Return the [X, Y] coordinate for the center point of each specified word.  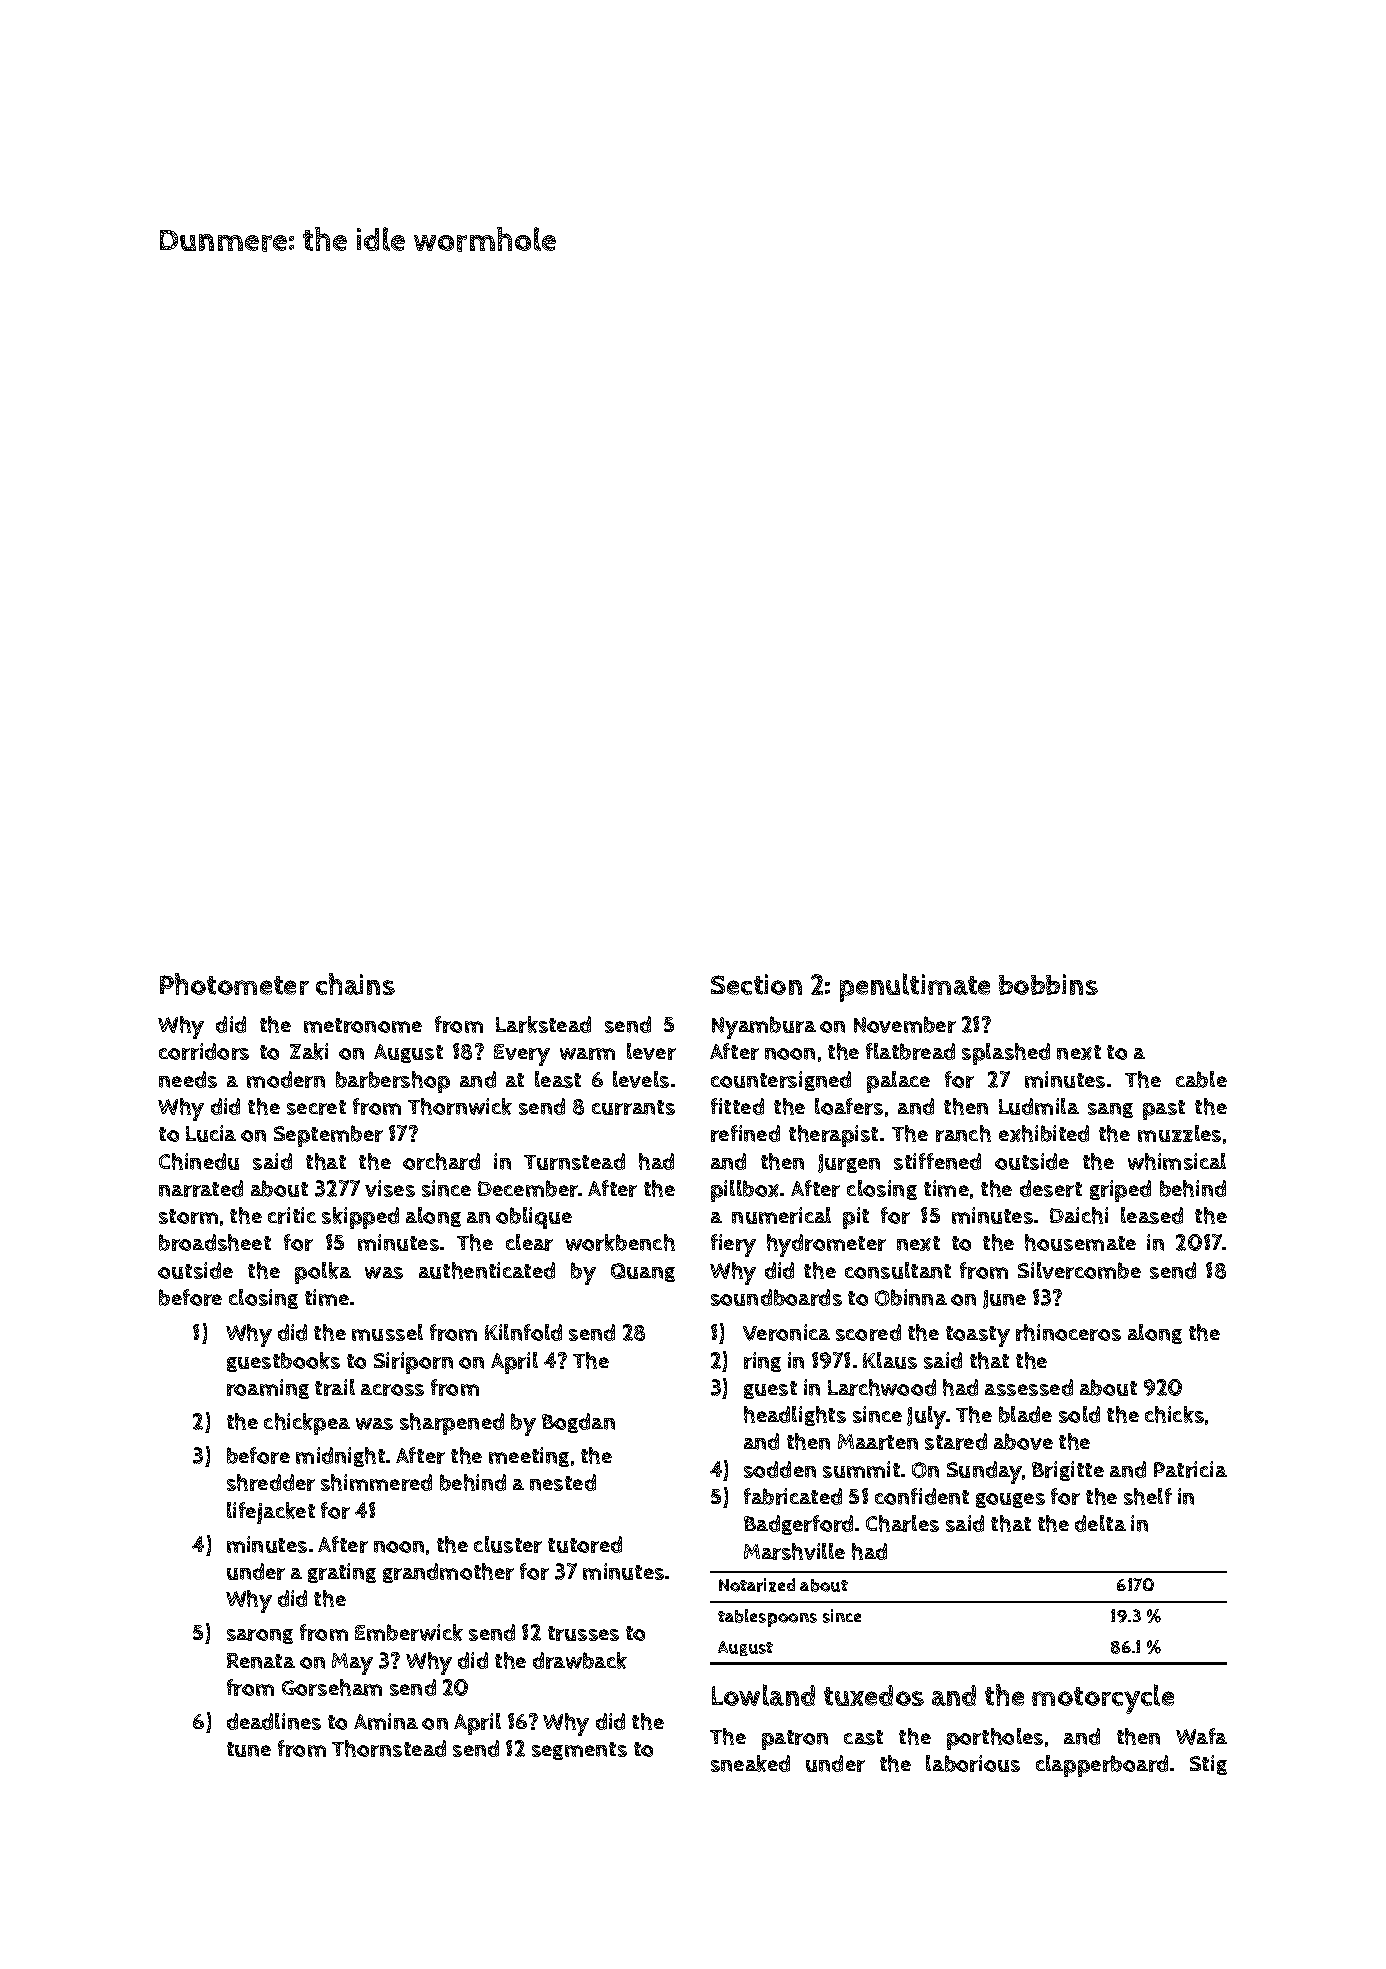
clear [529, 1242]
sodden [780, 1469]
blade [1025, 1414]
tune [249, 1749]
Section [756, 984]
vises [390, 1188]
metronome [363, 1025]
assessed [1029, 1387]
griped [1120, 1191]
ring [762, 1362]
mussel [387, 1332]
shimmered [376, 1482]
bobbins [1048, 984]
